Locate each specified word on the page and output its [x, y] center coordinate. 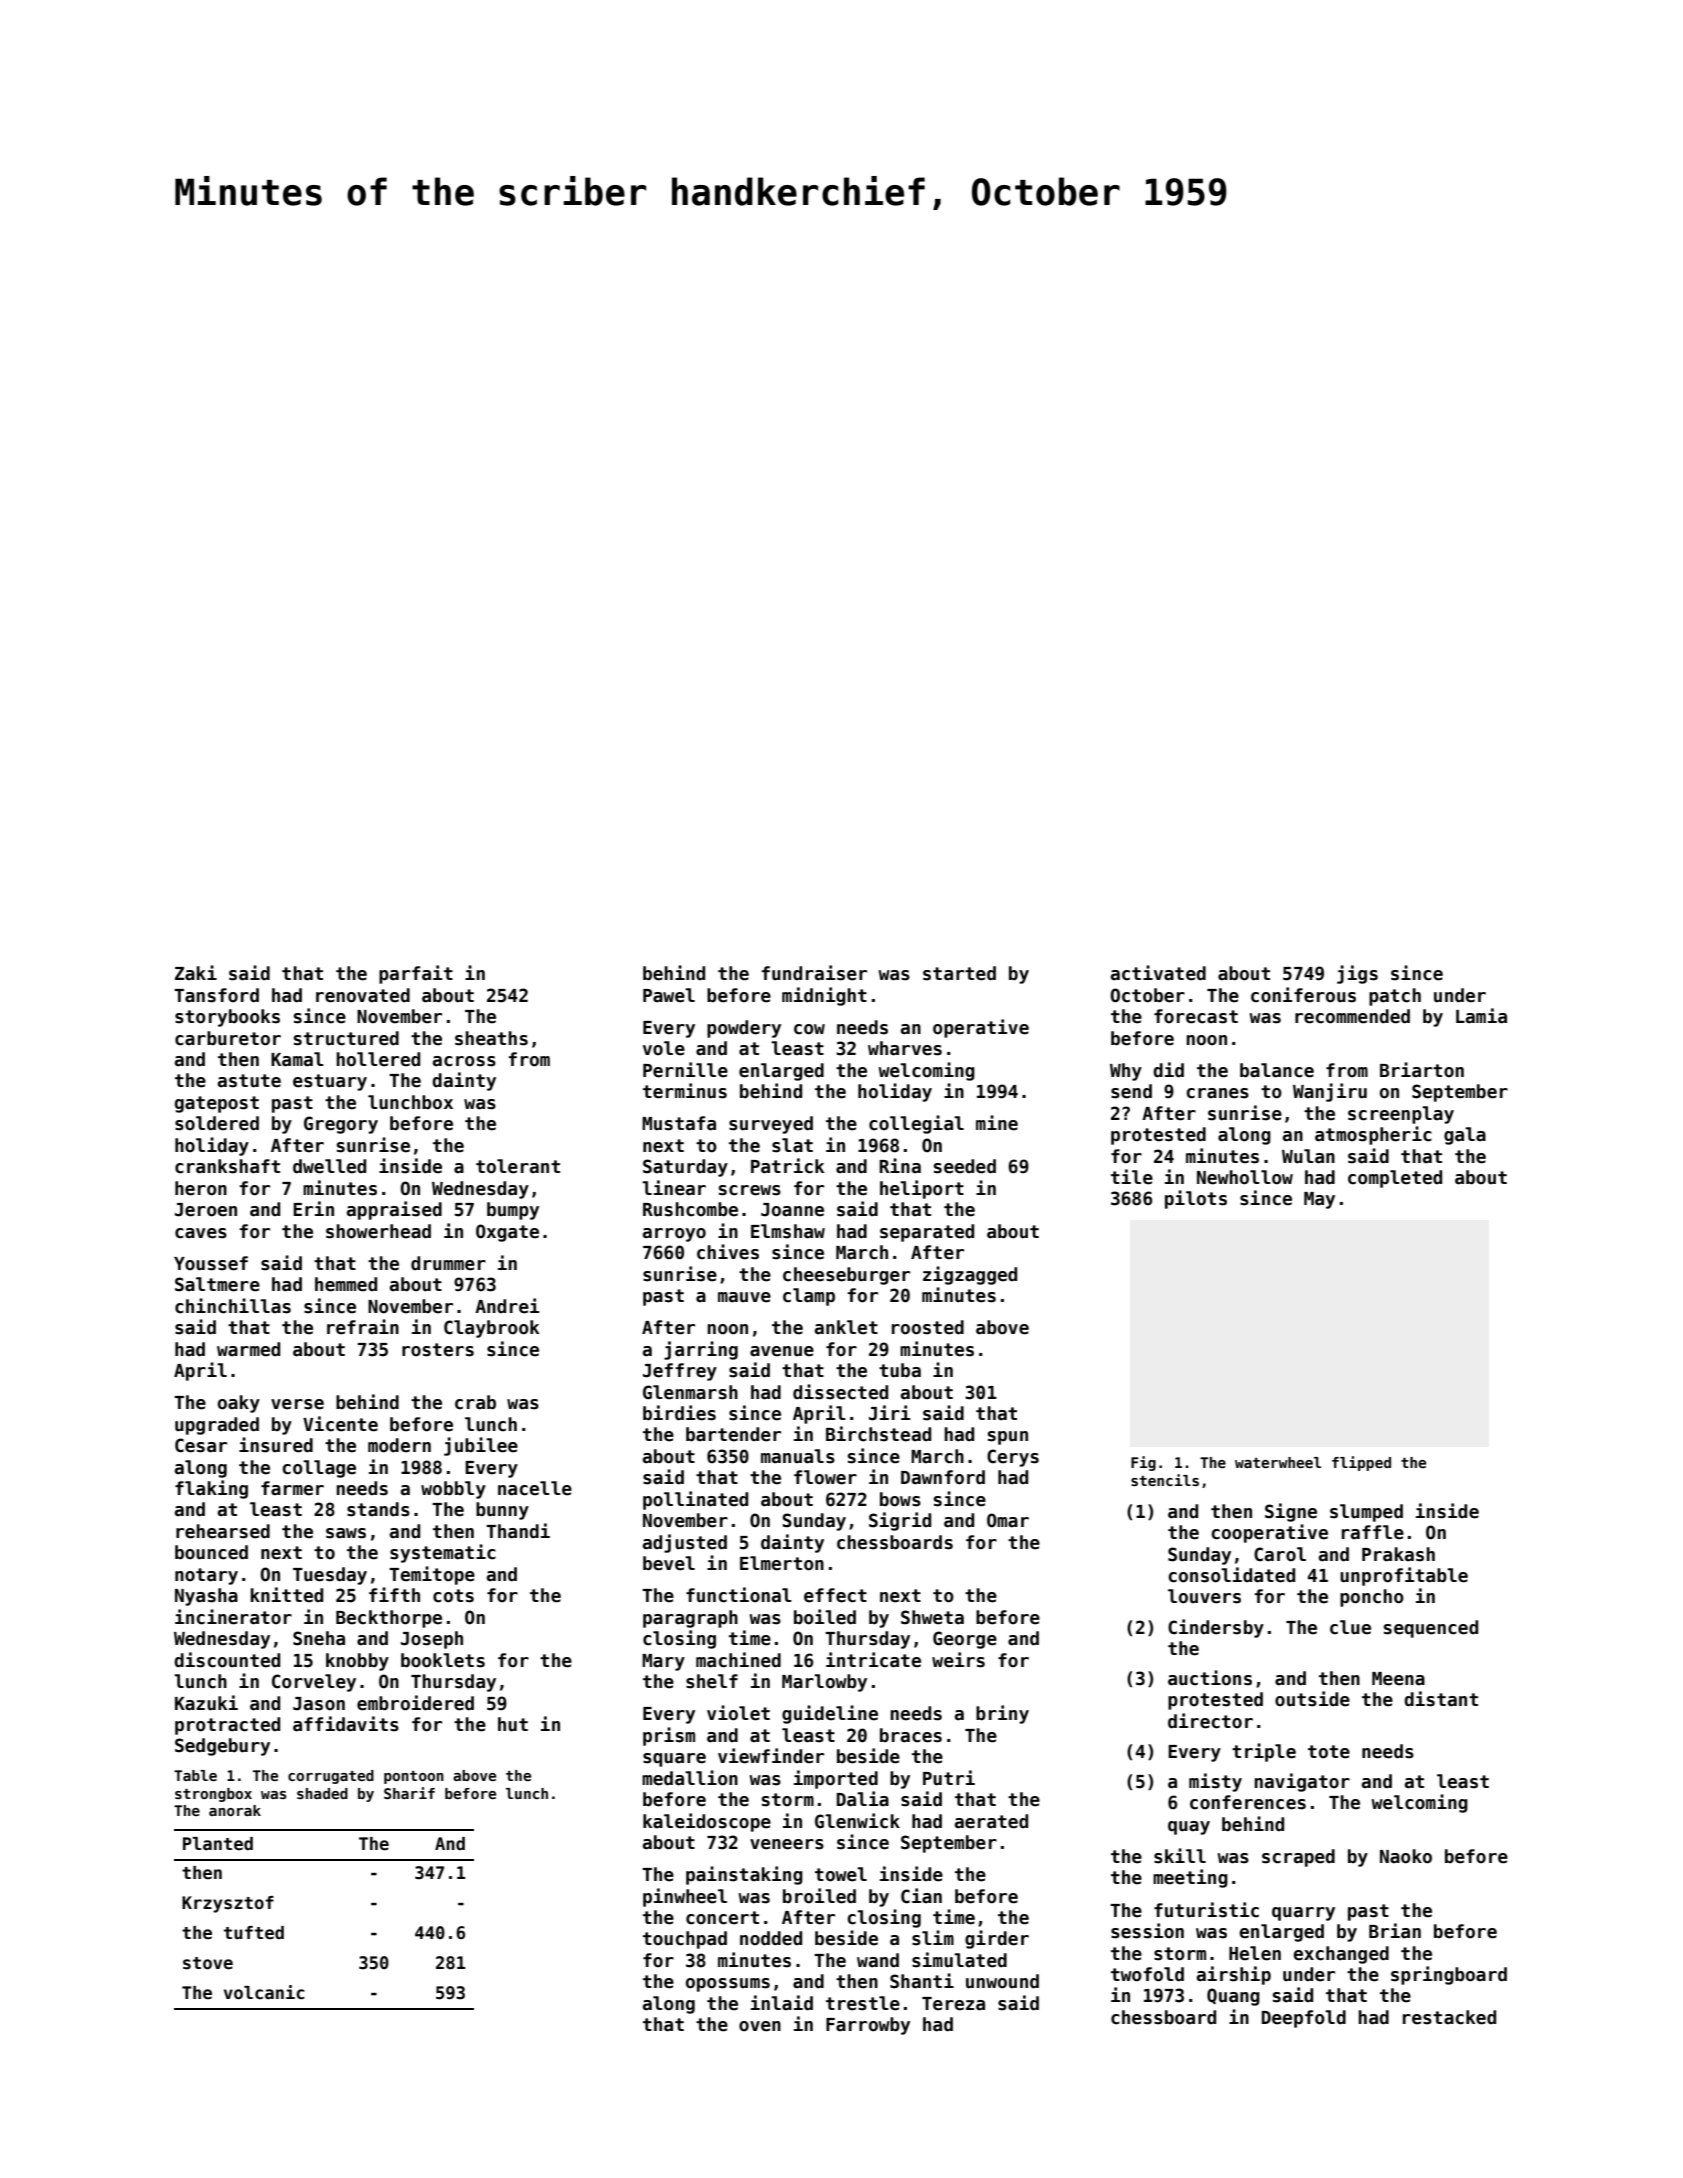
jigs [1357, 974]
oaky [239, 1404]
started [959, 973]
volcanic [264, 1992]
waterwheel [1278, 1462]
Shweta [932, 1617]
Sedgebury [222, 1747]
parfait [416, 974]
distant [1441, 1699]
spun [1008, 1438]
